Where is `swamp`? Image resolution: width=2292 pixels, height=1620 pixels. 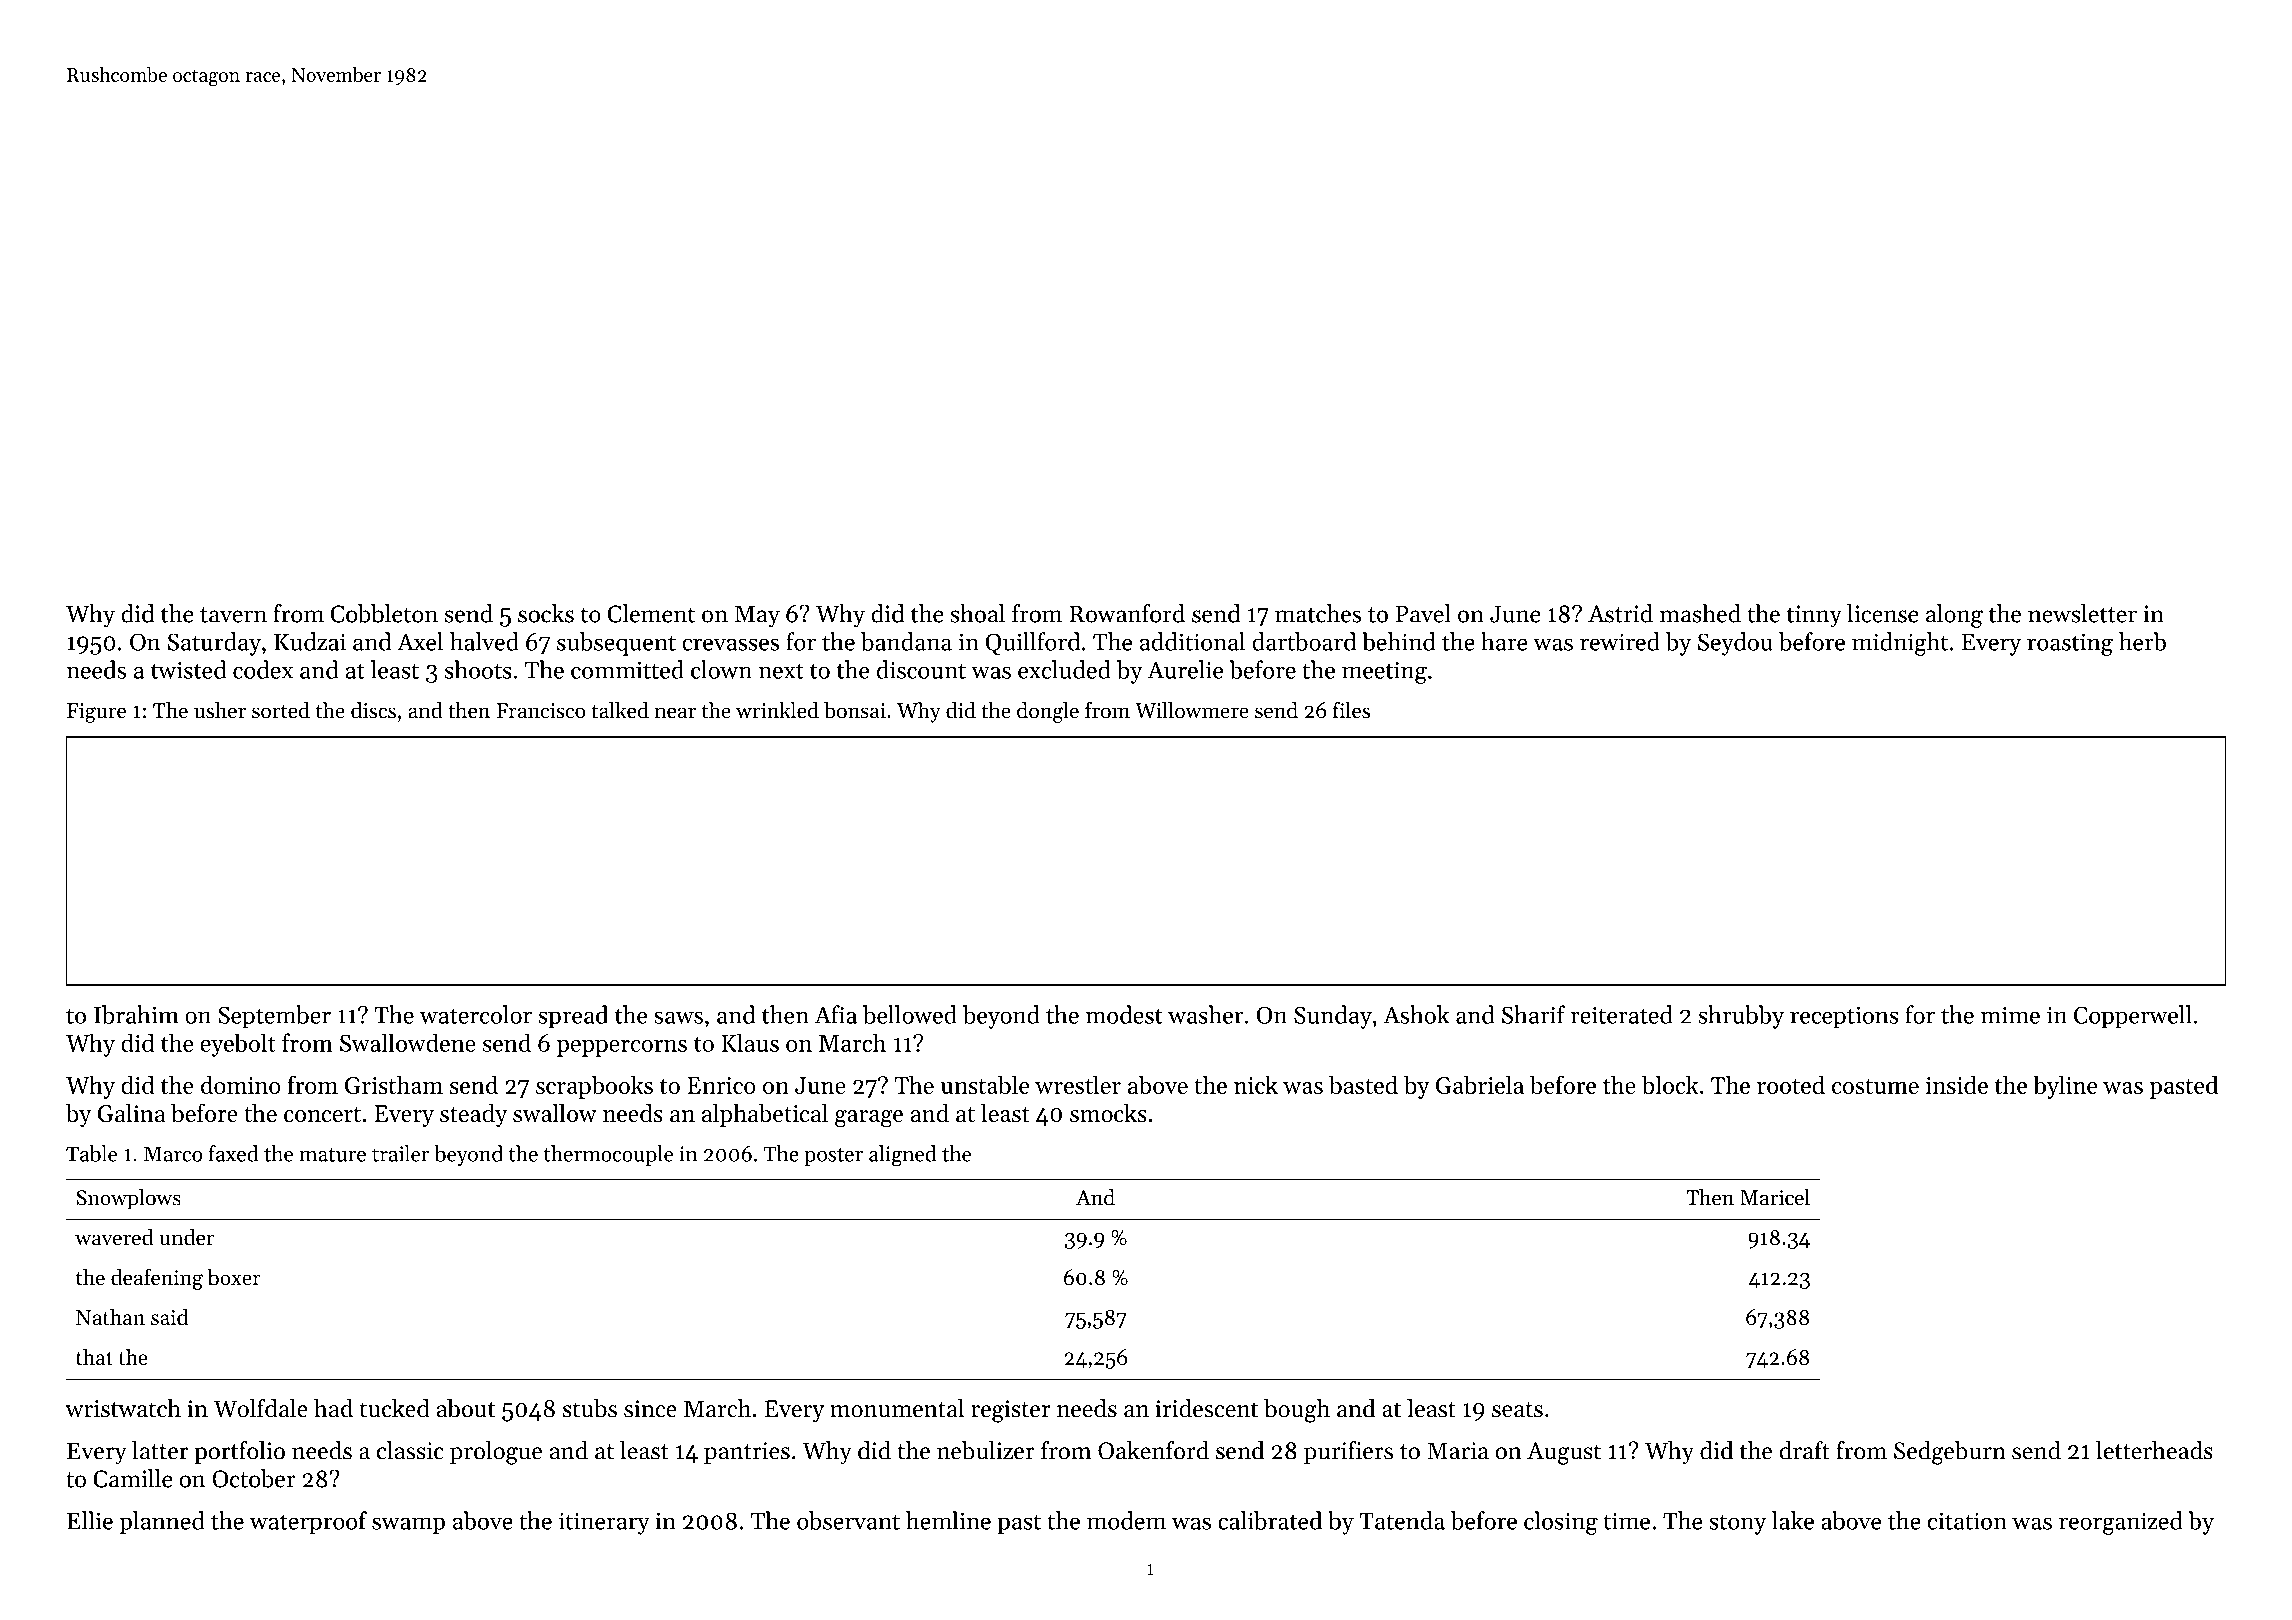 swamp is located at coordinates (408, 1526).
